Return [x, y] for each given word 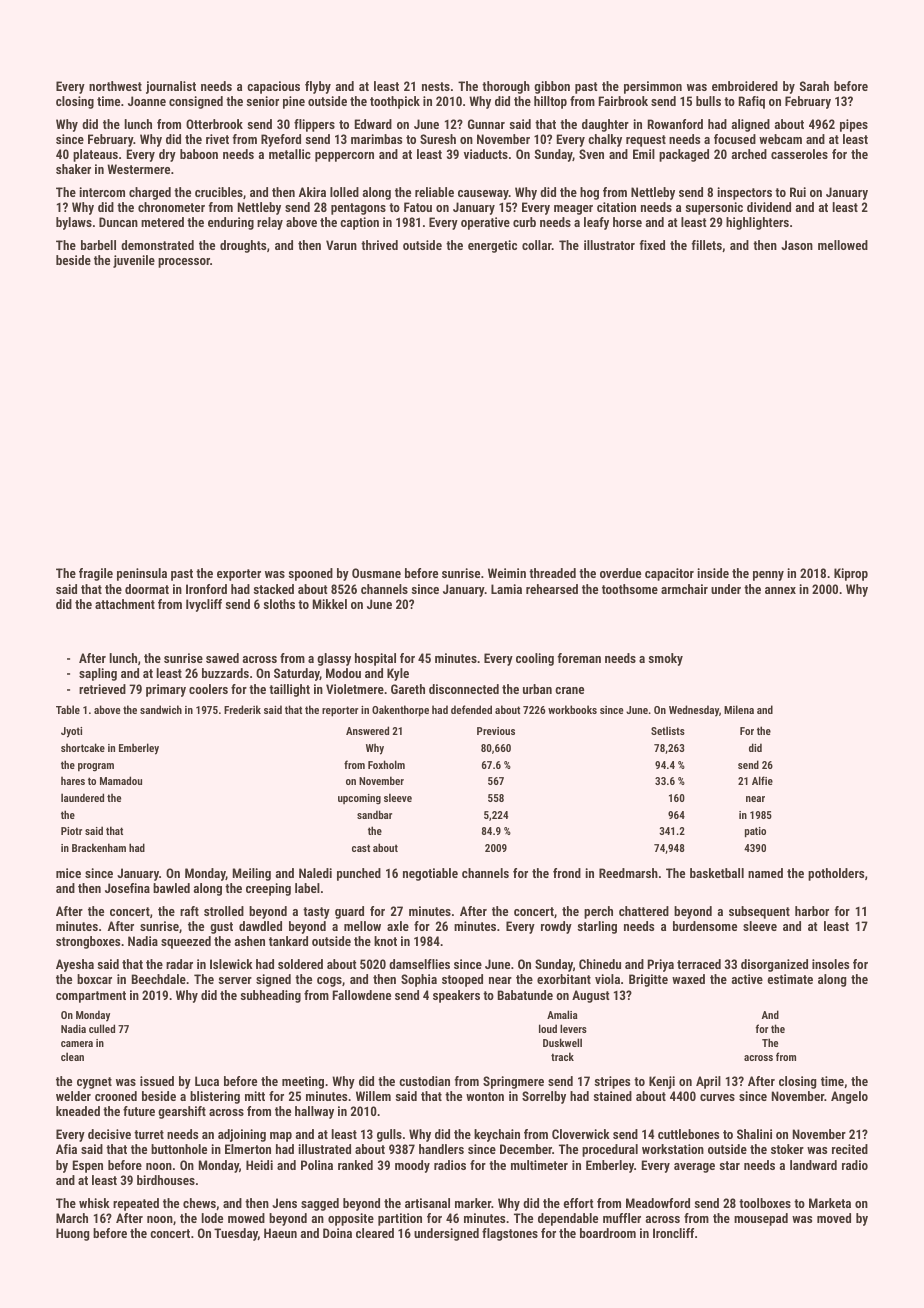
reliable [434, 192]
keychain [497, 1135]
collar [537, 245]
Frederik [242, 709]
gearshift [182, 1112]
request [646, 141]
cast [361, 848]
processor [184, 263]
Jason [797, 245]
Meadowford [658, 1203]
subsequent [759, 912]
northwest [115, 86]
